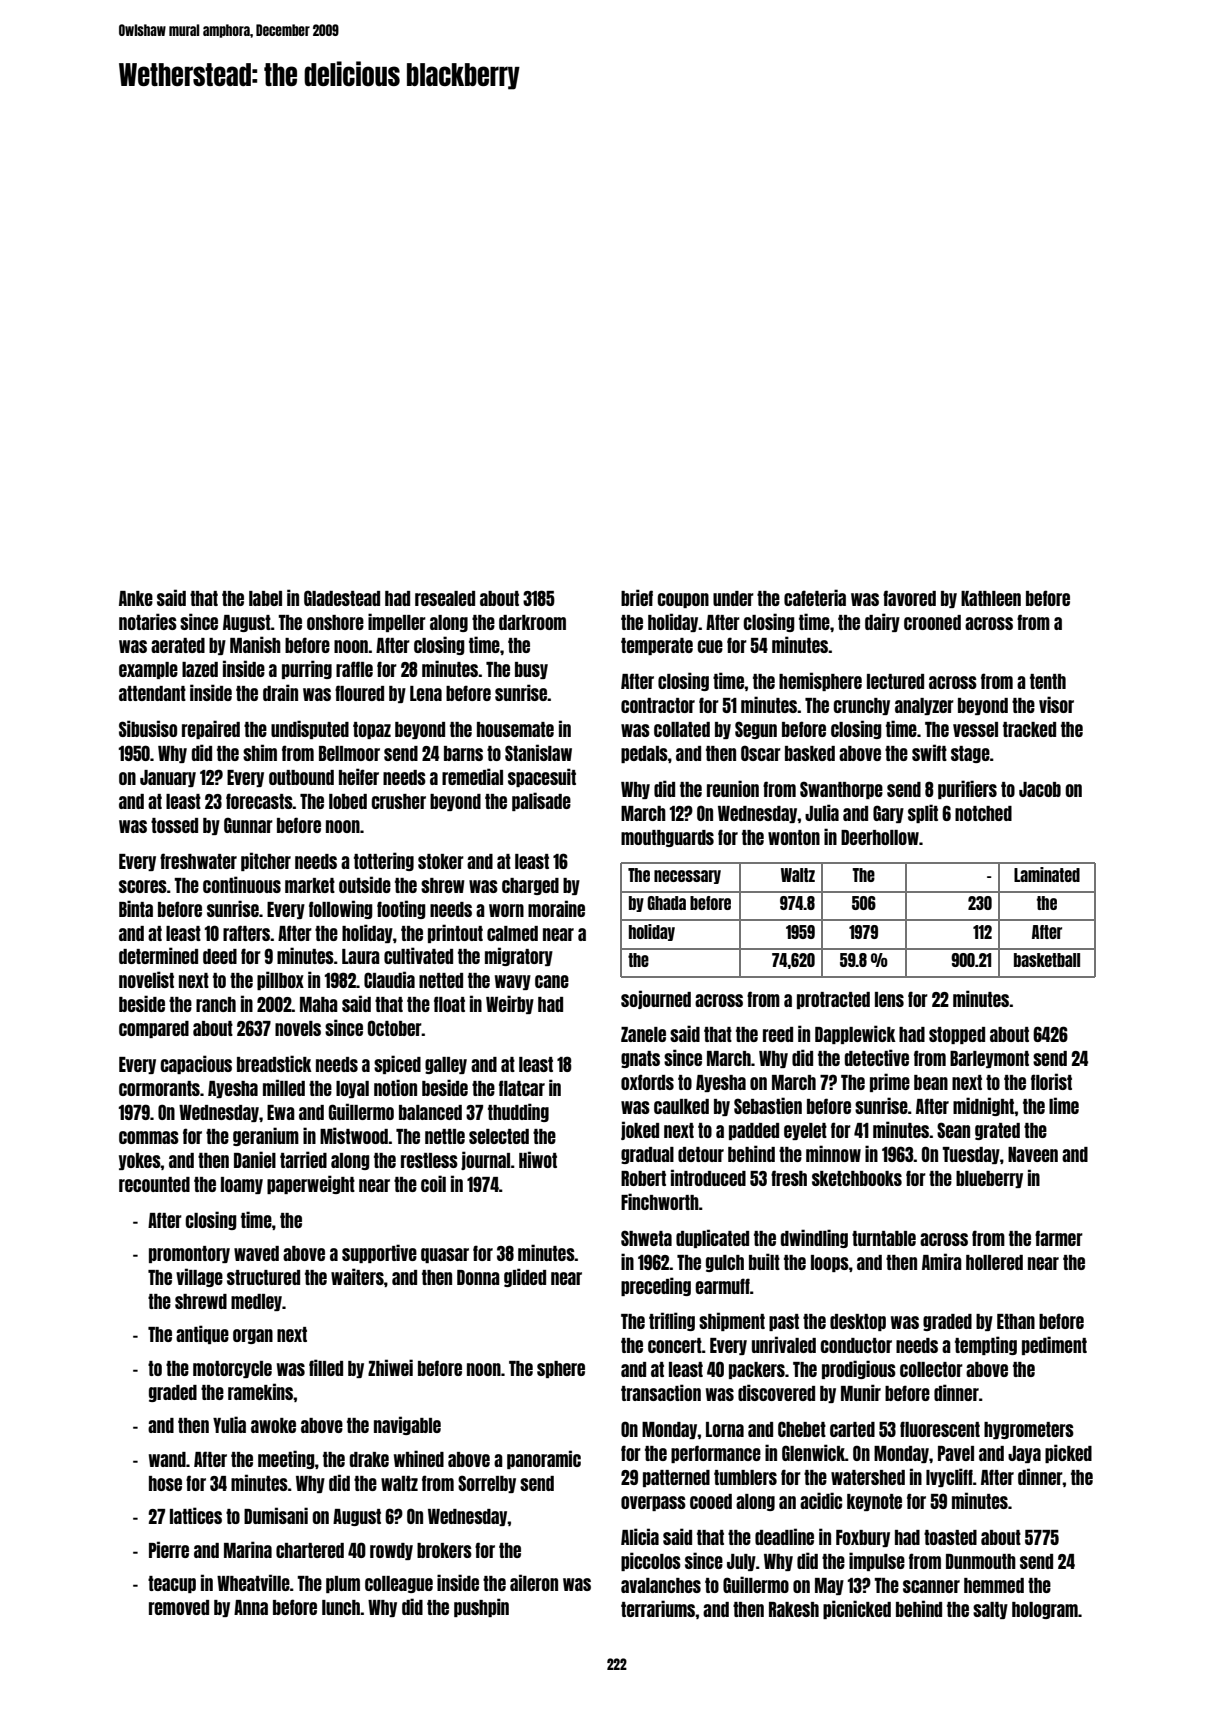 The image size is (1214, 1717). Describe the element at coordinates (168, 778) in the document. I see `January` at that location.
